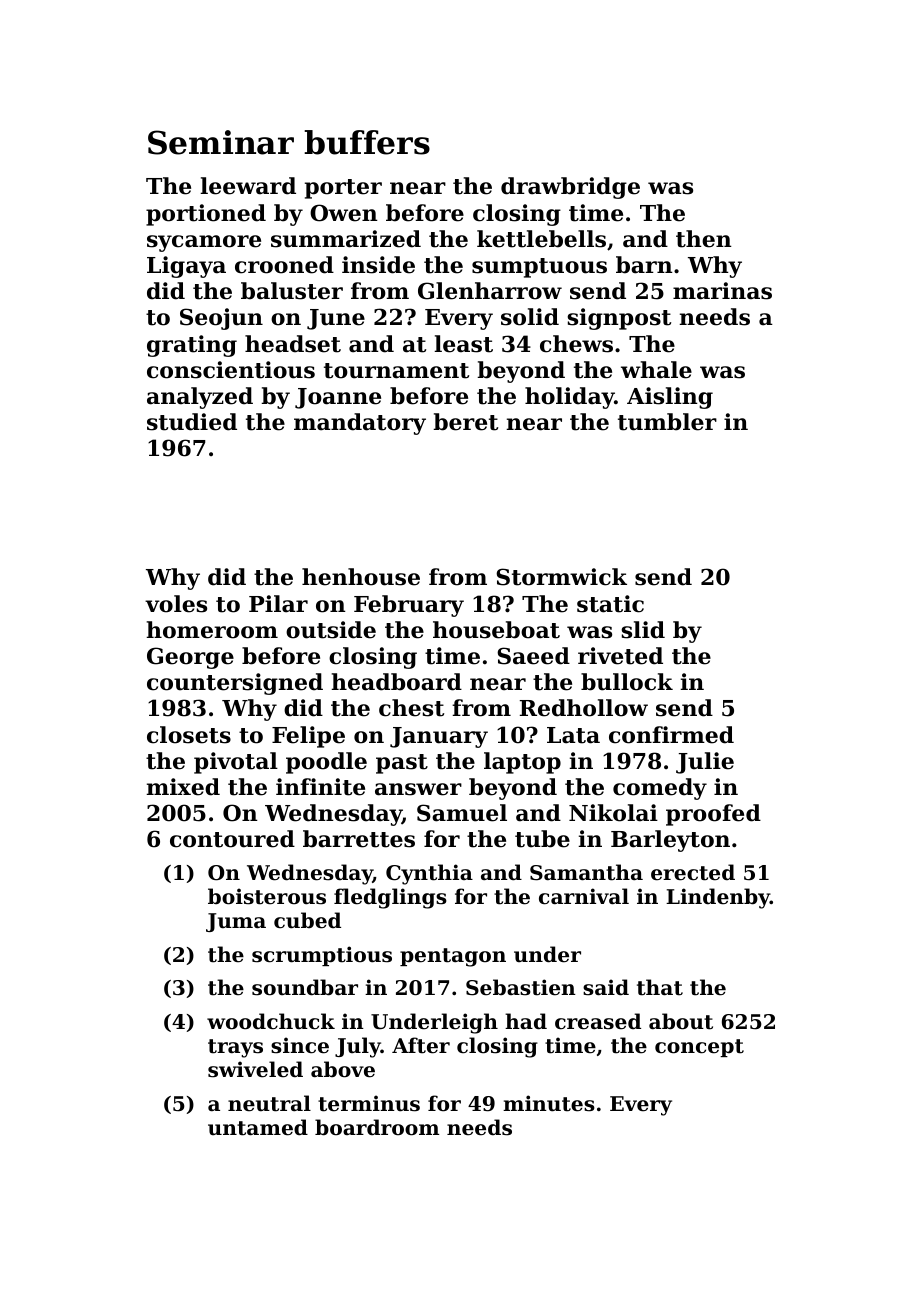  I want to click on marinas, so click(722, 291).
